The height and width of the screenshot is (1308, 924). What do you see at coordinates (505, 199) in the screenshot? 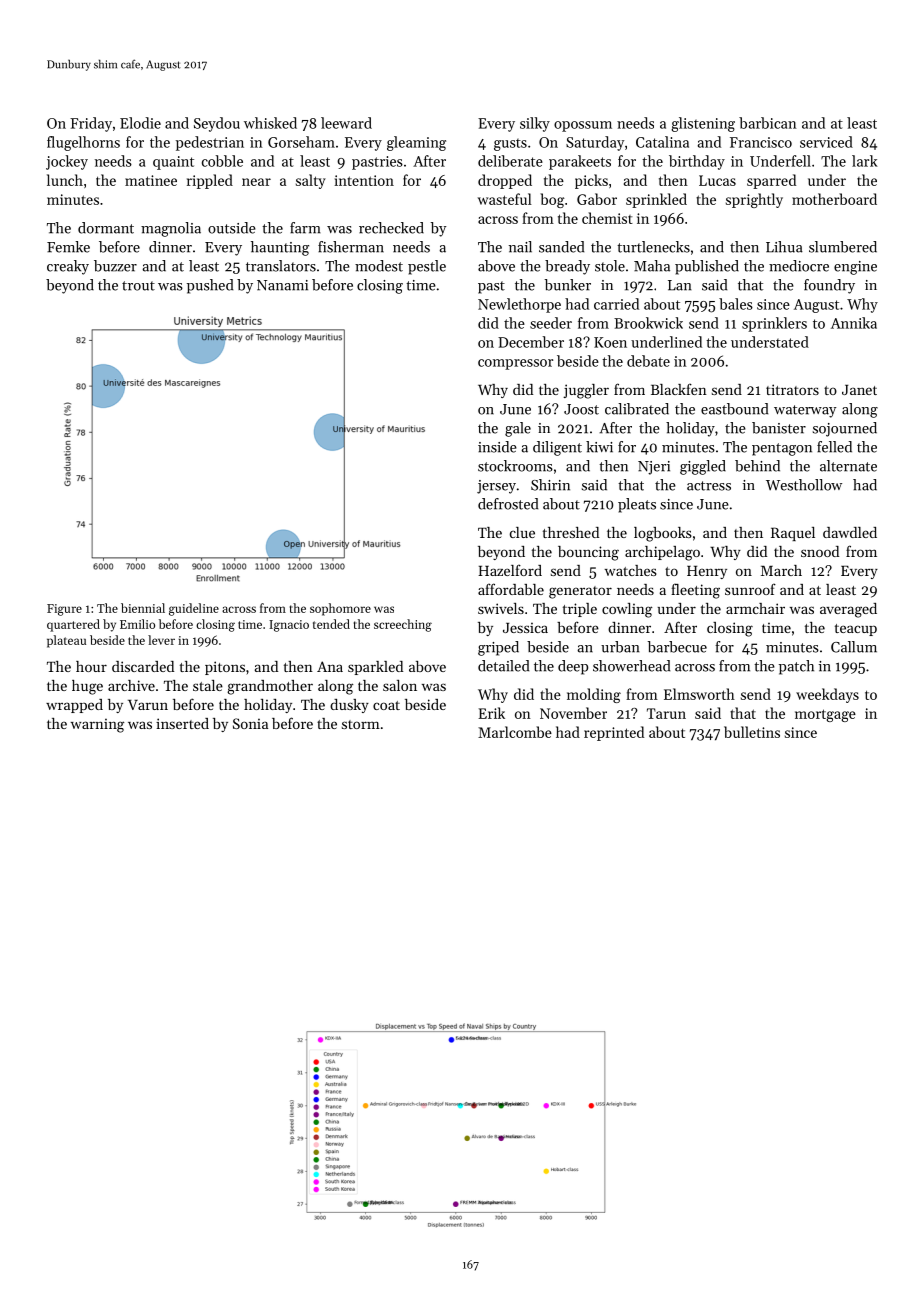
I see `wasteful` at bounding box center [505, 199].
